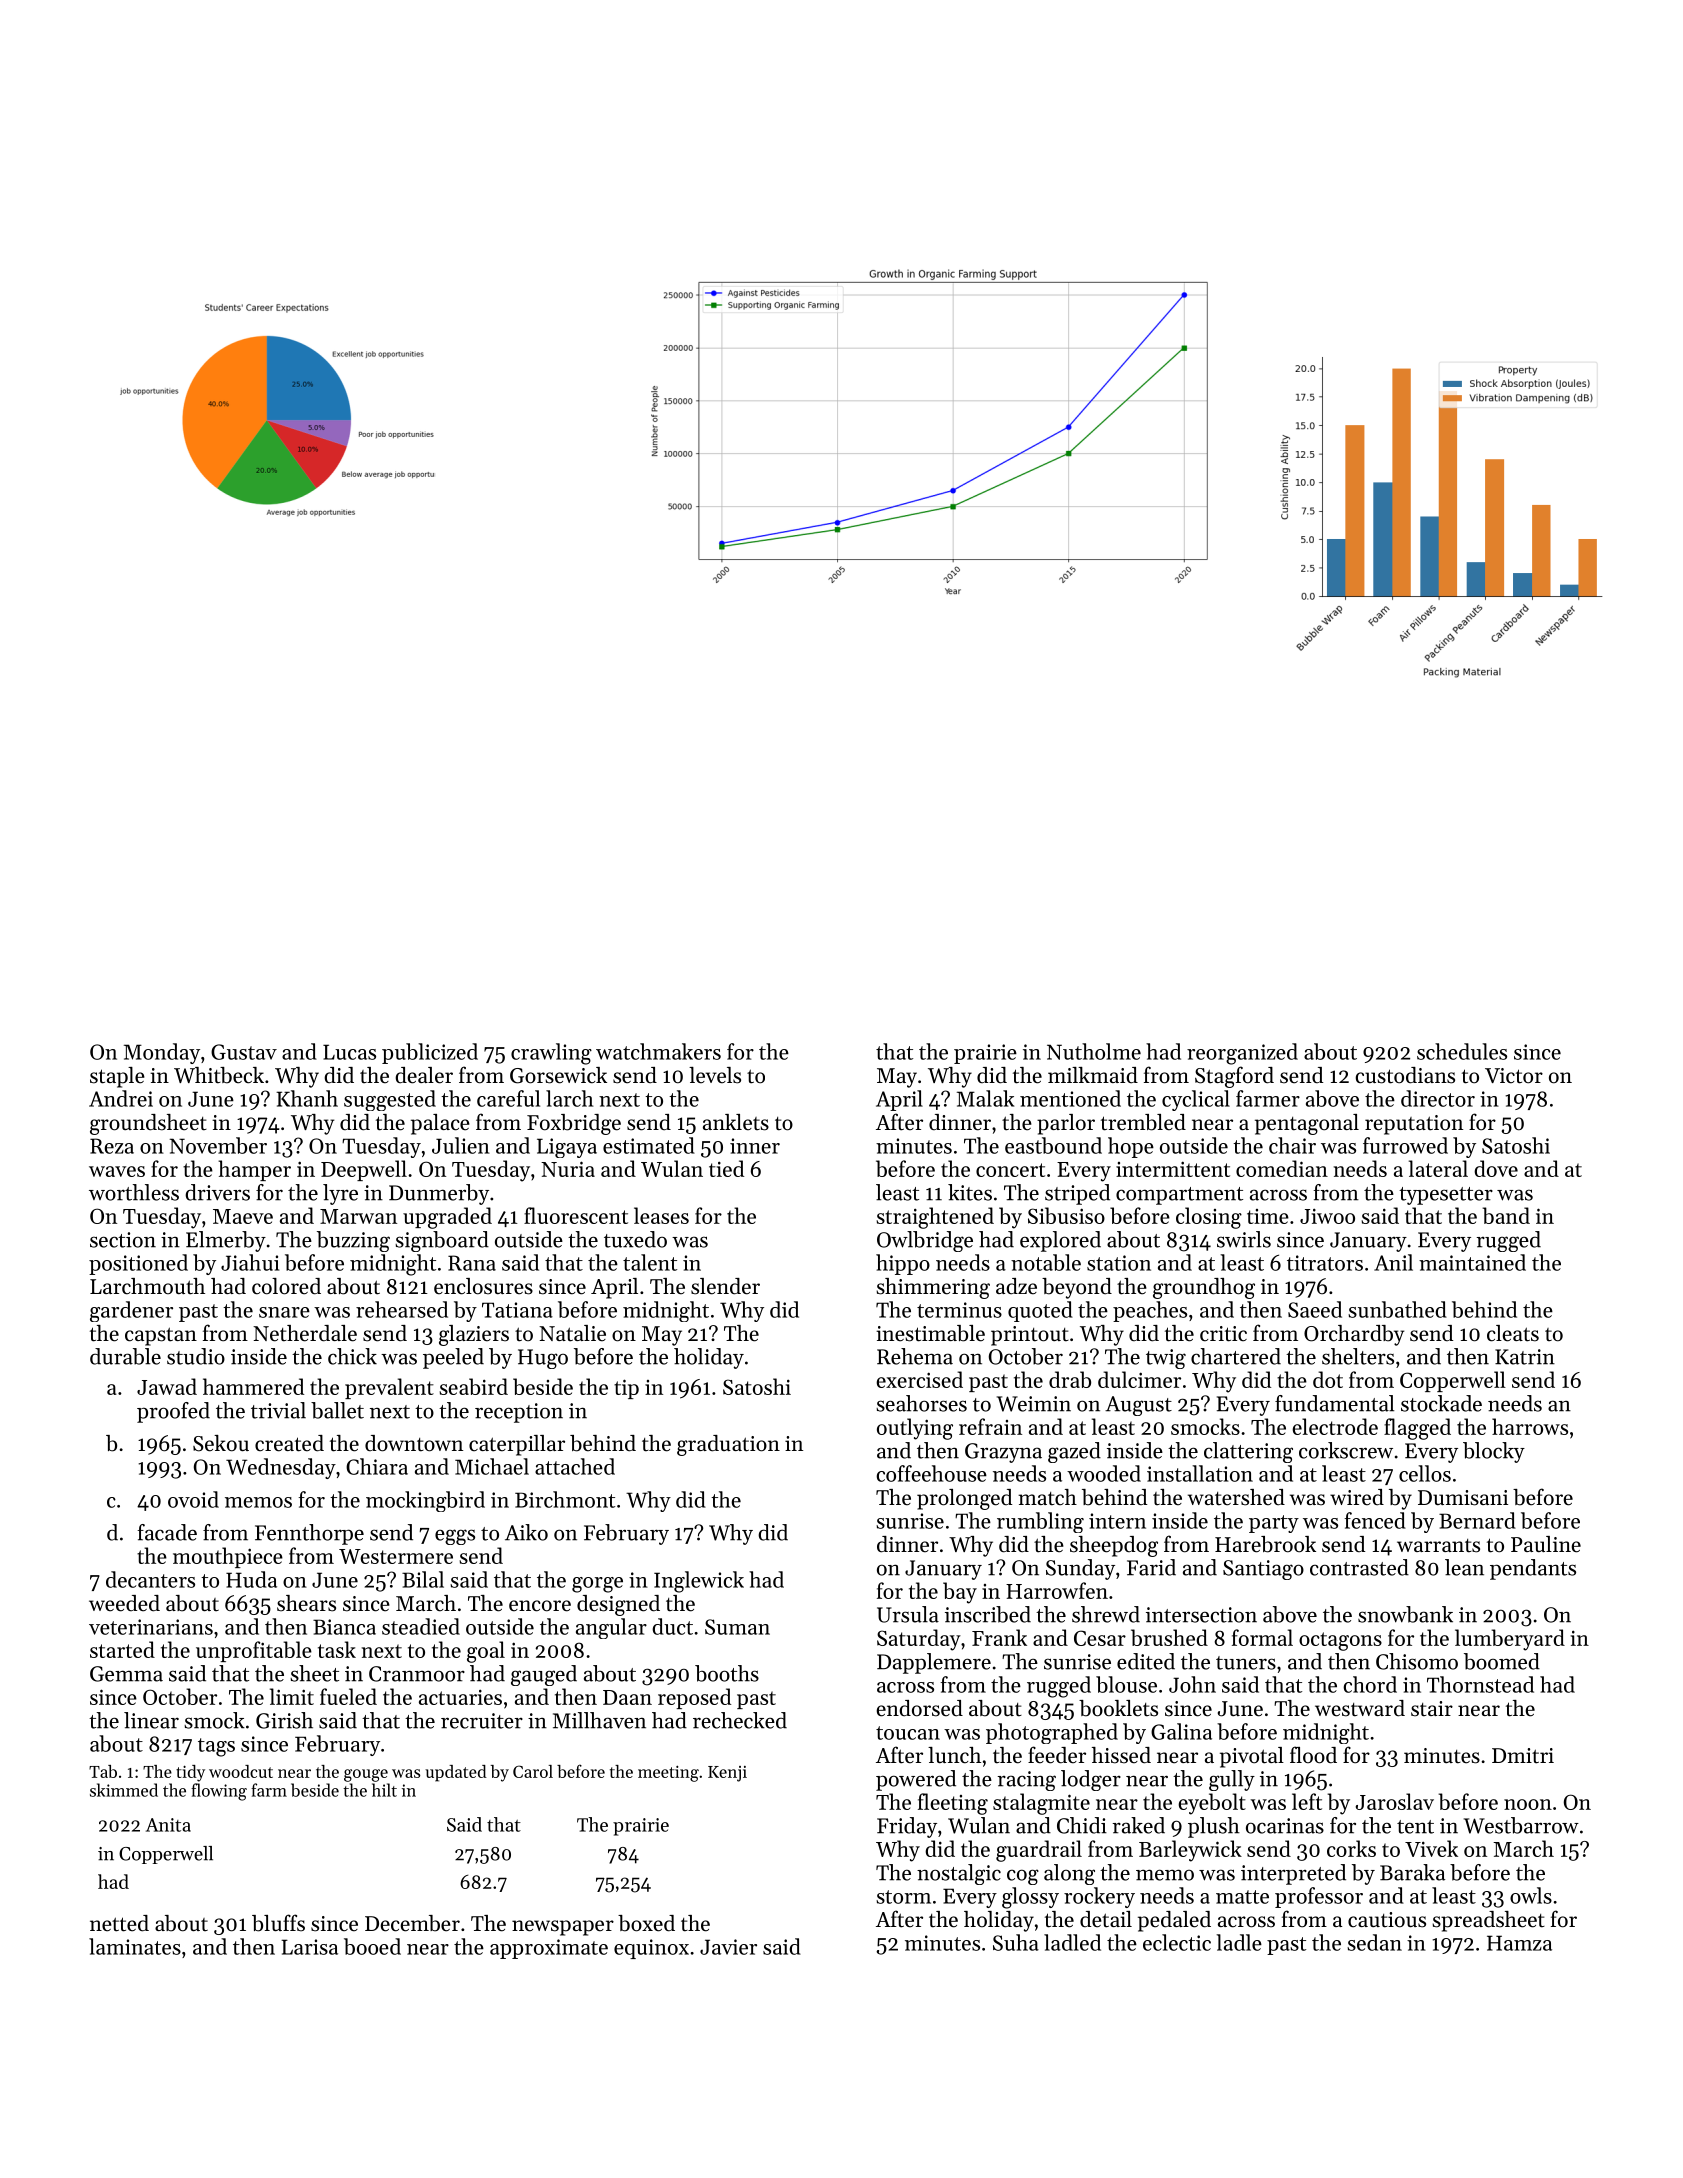 The image size is (1683, 2178). What do you see at coordinates (919, 1379) in the screenshot?
I see `exercised` at bounding box center [919, 1379].
